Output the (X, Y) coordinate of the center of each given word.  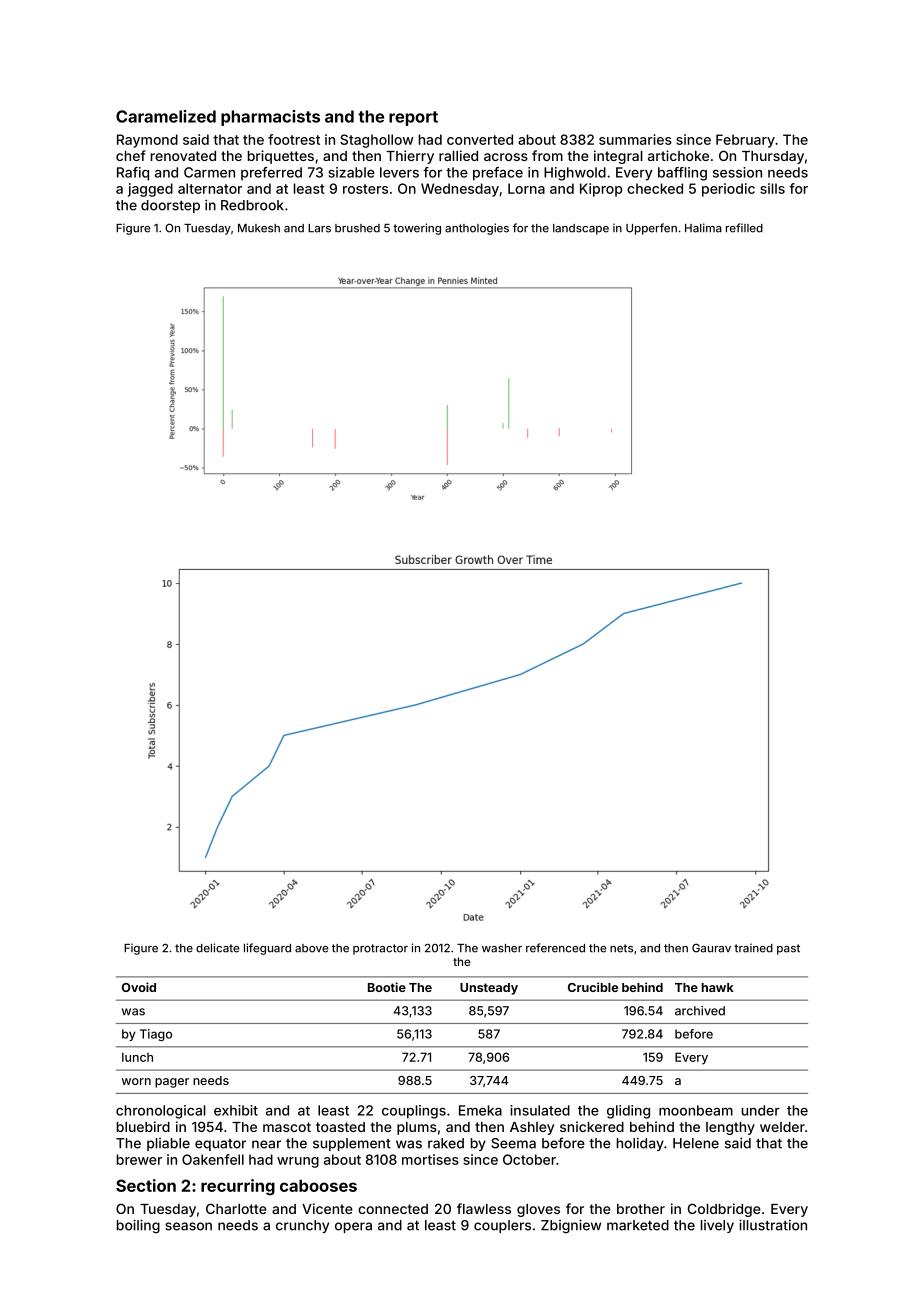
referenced (555, 948)
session (737, 172)
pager (172, 1083)
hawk (718, 987)
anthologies (477, 229)
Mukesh (259, 228)
